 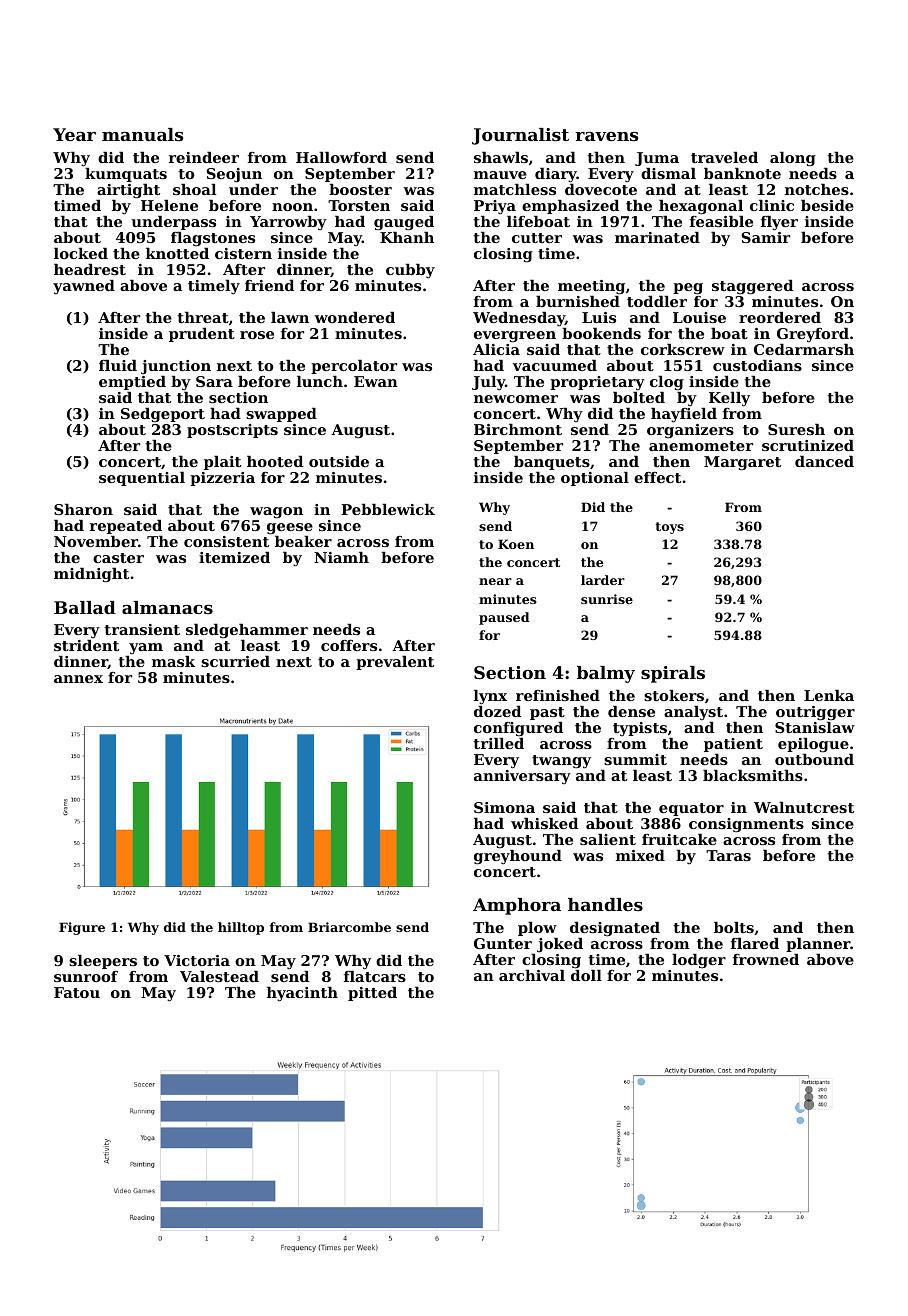 I want to click on Helene, so click(x=169, y=205).
